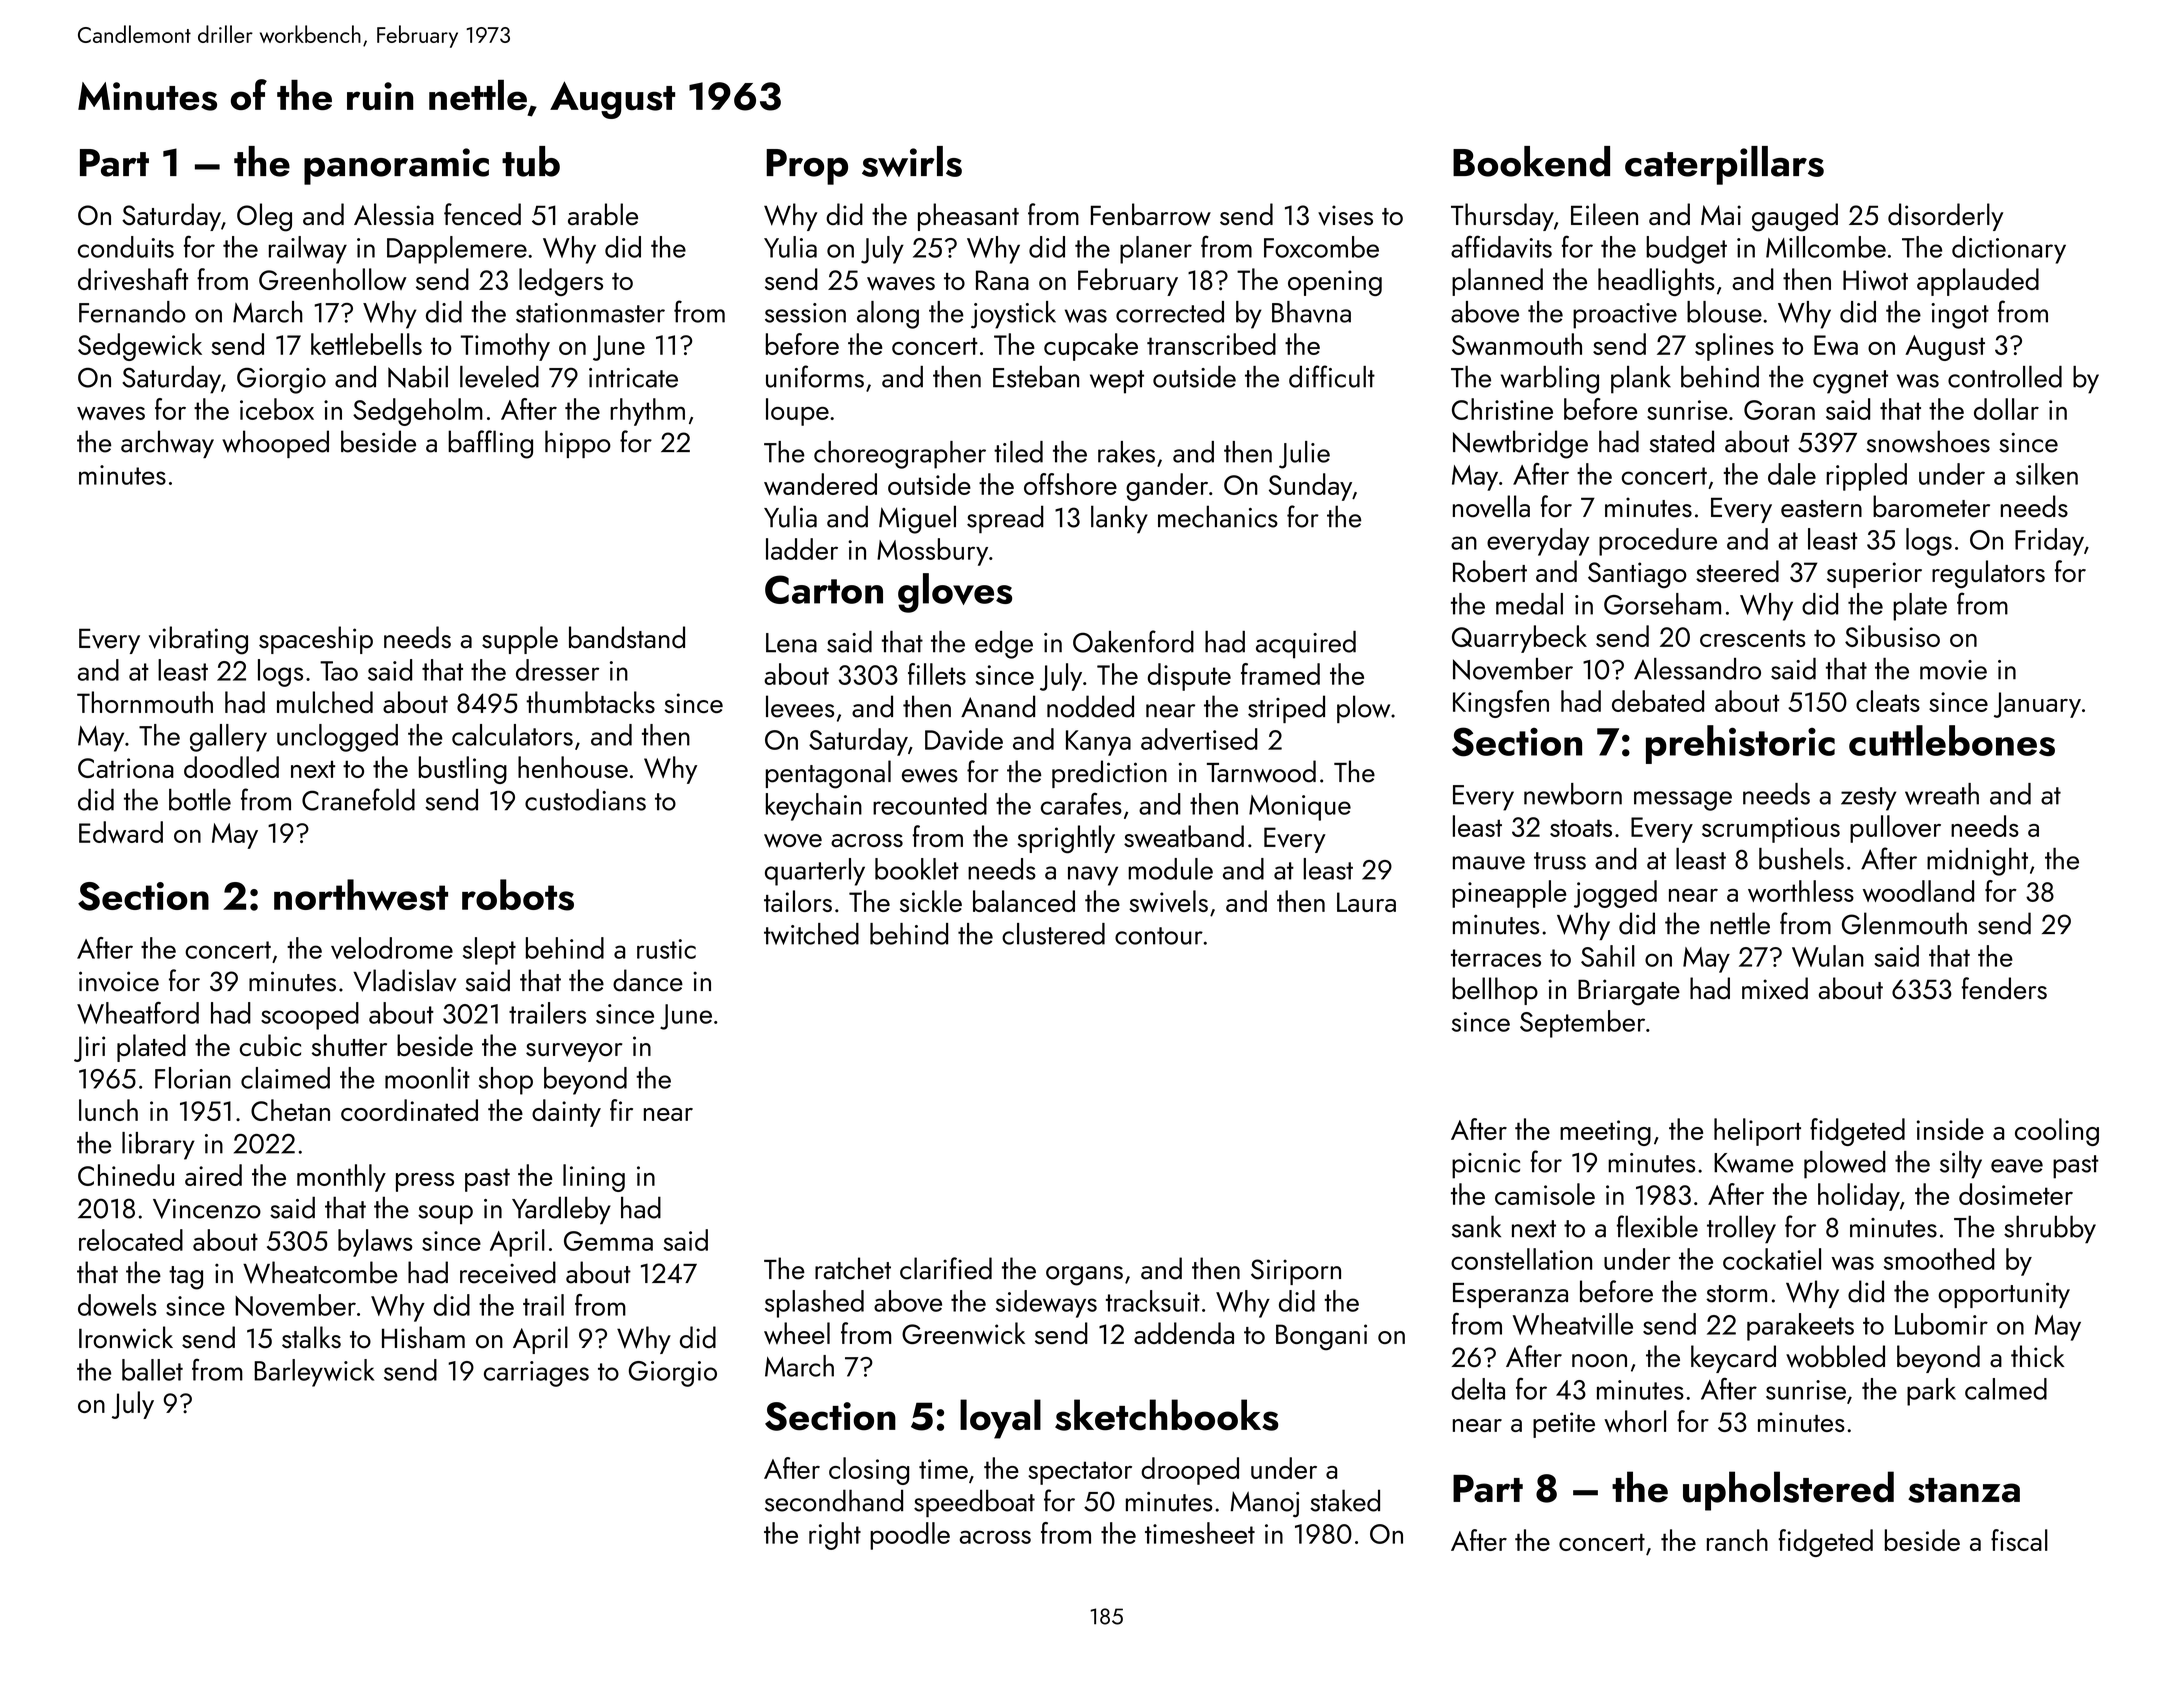  What do you see at coordinates (1109, 774) in the screenshot?
I see `prediction` at bounding box center [1109, 774].
